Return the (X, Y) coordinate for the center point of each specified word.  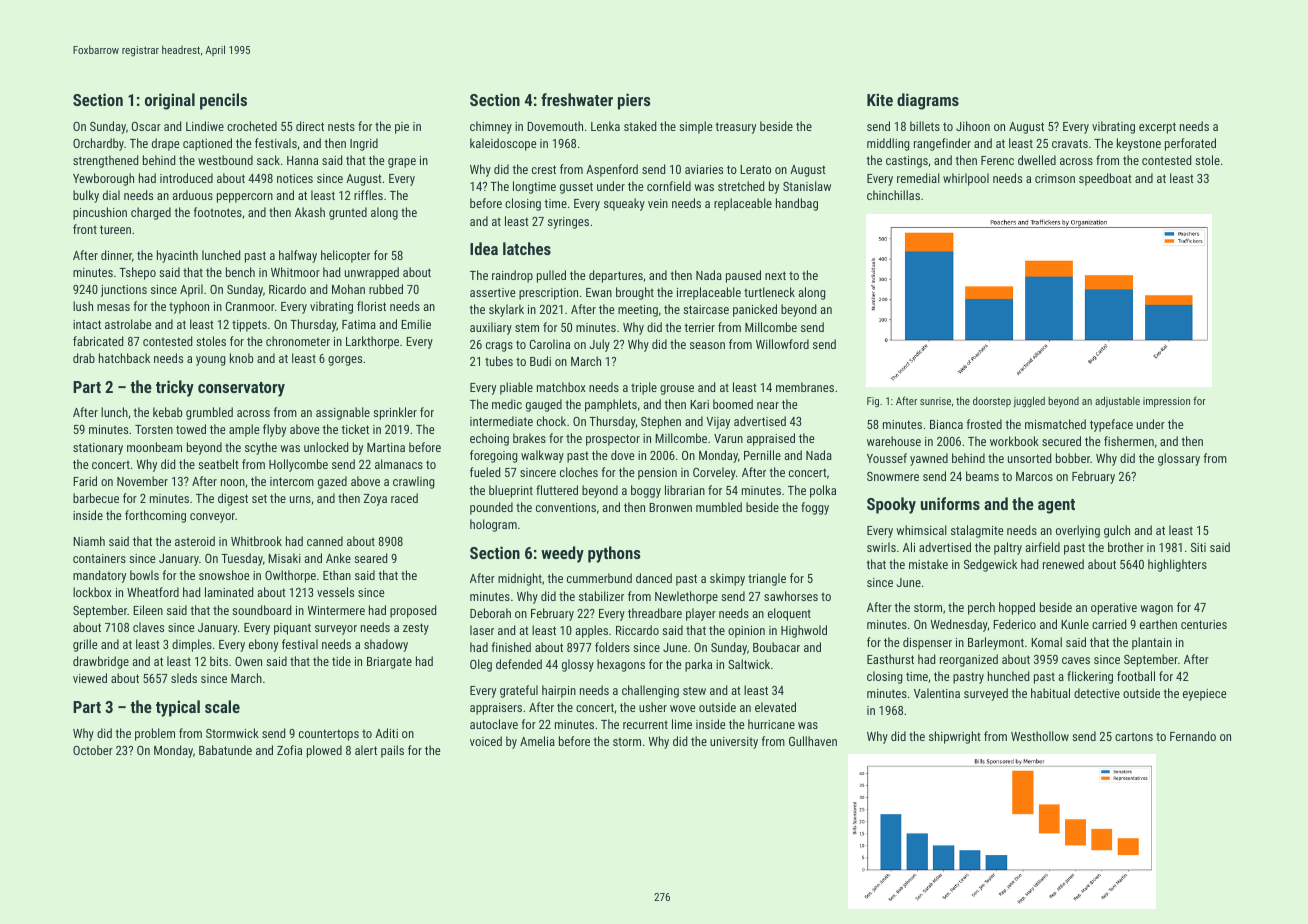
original (170, 101)
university (734, 743)
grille (85, 645)
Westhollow (1040, 736)
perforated (1190, 144)
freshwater (577, 99)
